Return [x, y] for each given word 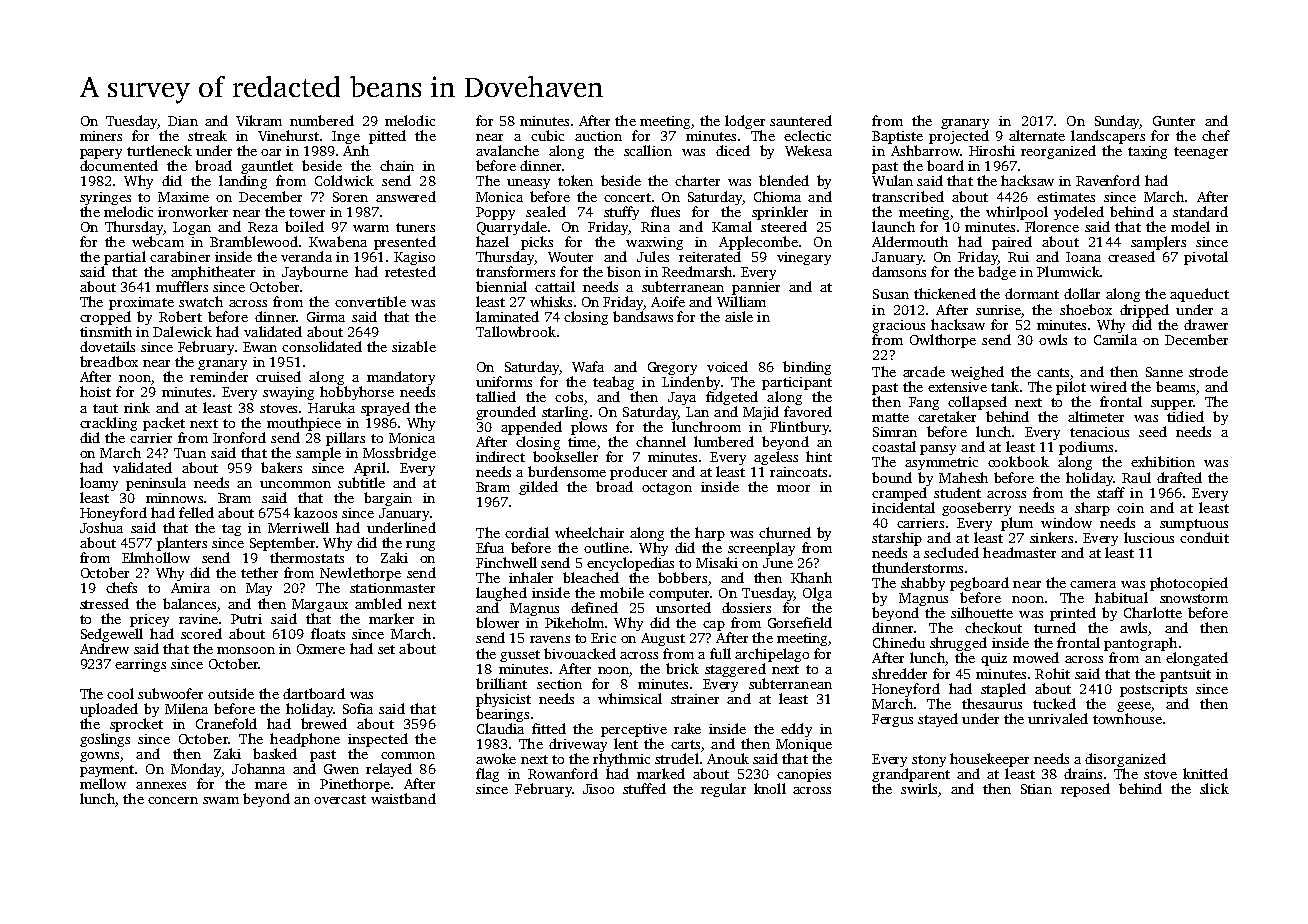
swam [221, 800]
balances [189, 603]
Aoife [668, 301]
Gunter [1174, 121]
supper [1172, 405]
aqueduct [1199, 295]
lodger [745, 122]
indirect [500, 456]
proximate [141, 303]
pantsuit [1185, 675]
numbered [322, 120]
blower [497, 622]
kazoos [315, 512]
